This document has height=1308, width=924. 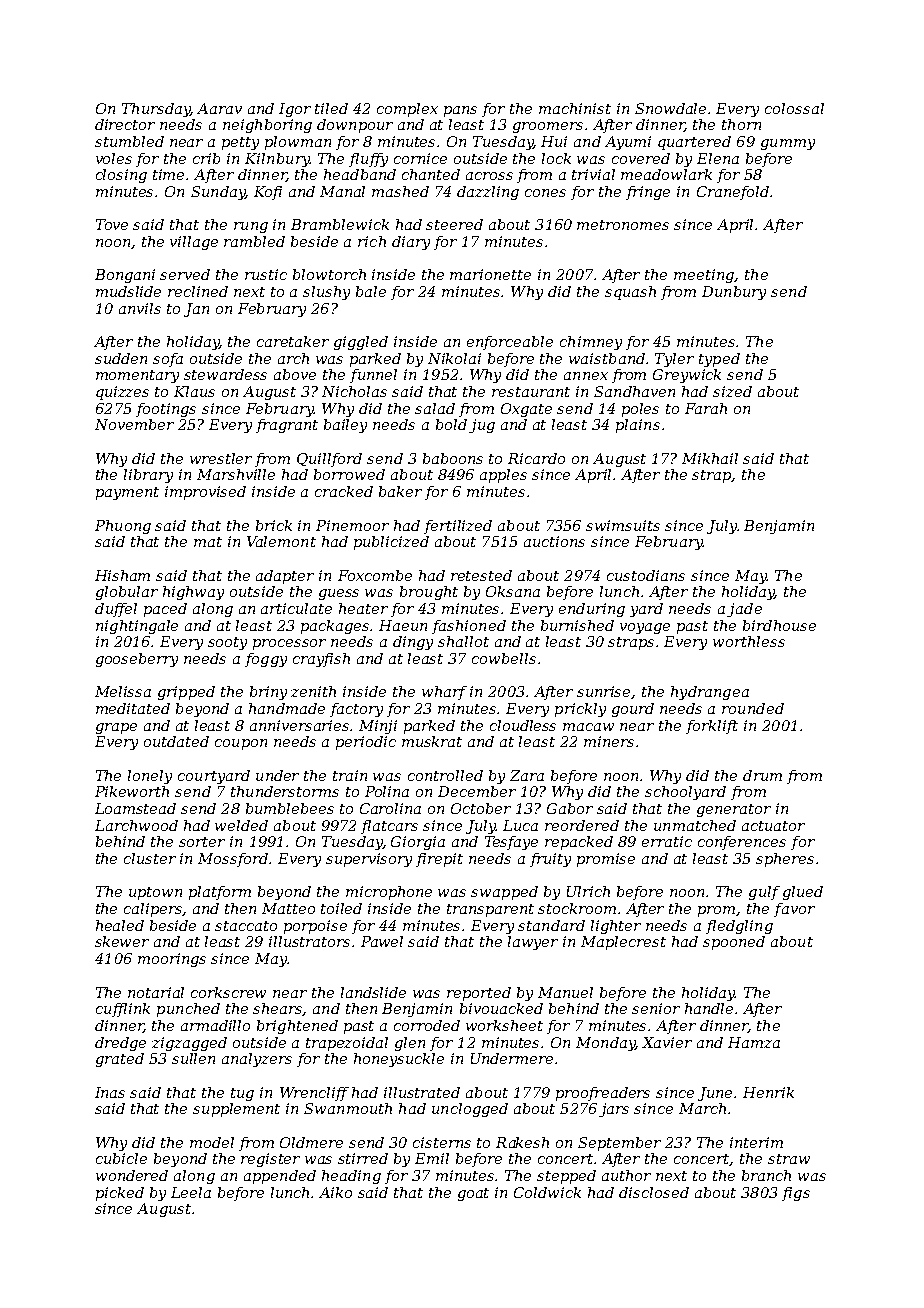 I want to click on served, so click(x=185, y=274).
